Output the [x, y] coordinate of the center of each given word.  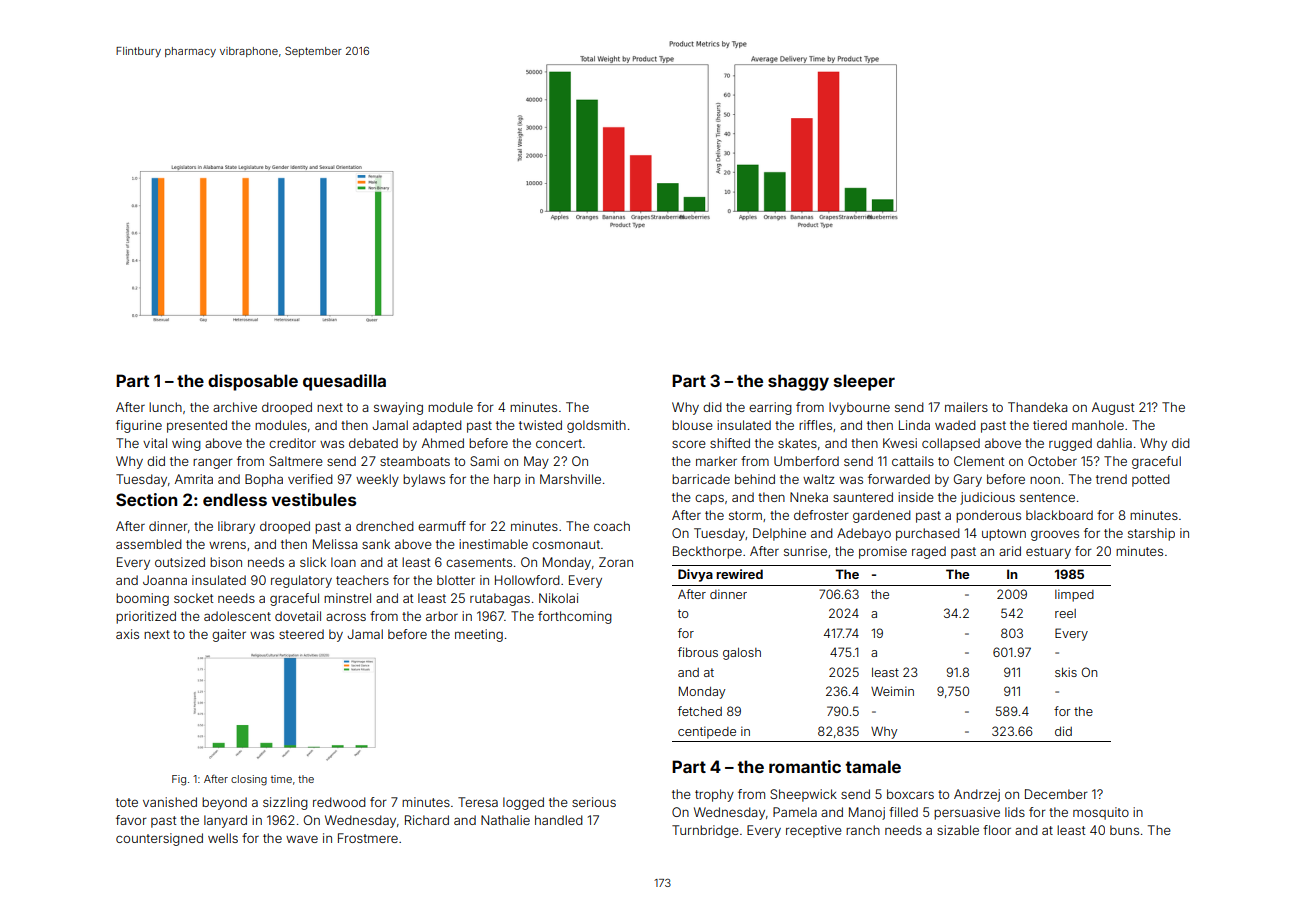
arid [1010, 551]
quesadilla [344, 382]
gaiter [229, 635]
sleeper [864, 382]
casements [479, 562]
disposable [253, 382]
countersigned [159, 839]
